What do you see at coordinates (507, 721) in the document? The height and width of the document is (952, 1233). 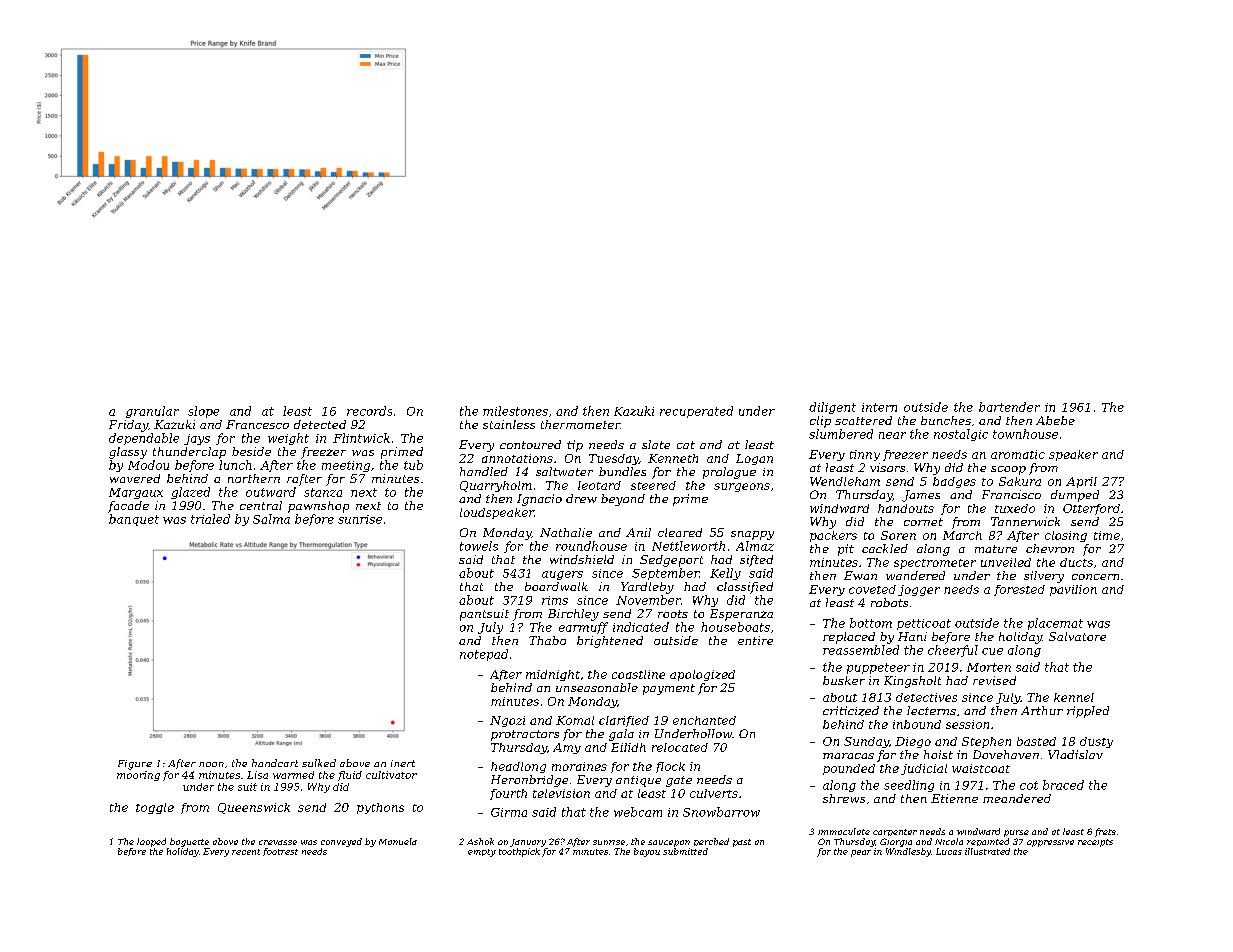 I see `Ngozi` at bounding box center [507, 721].
